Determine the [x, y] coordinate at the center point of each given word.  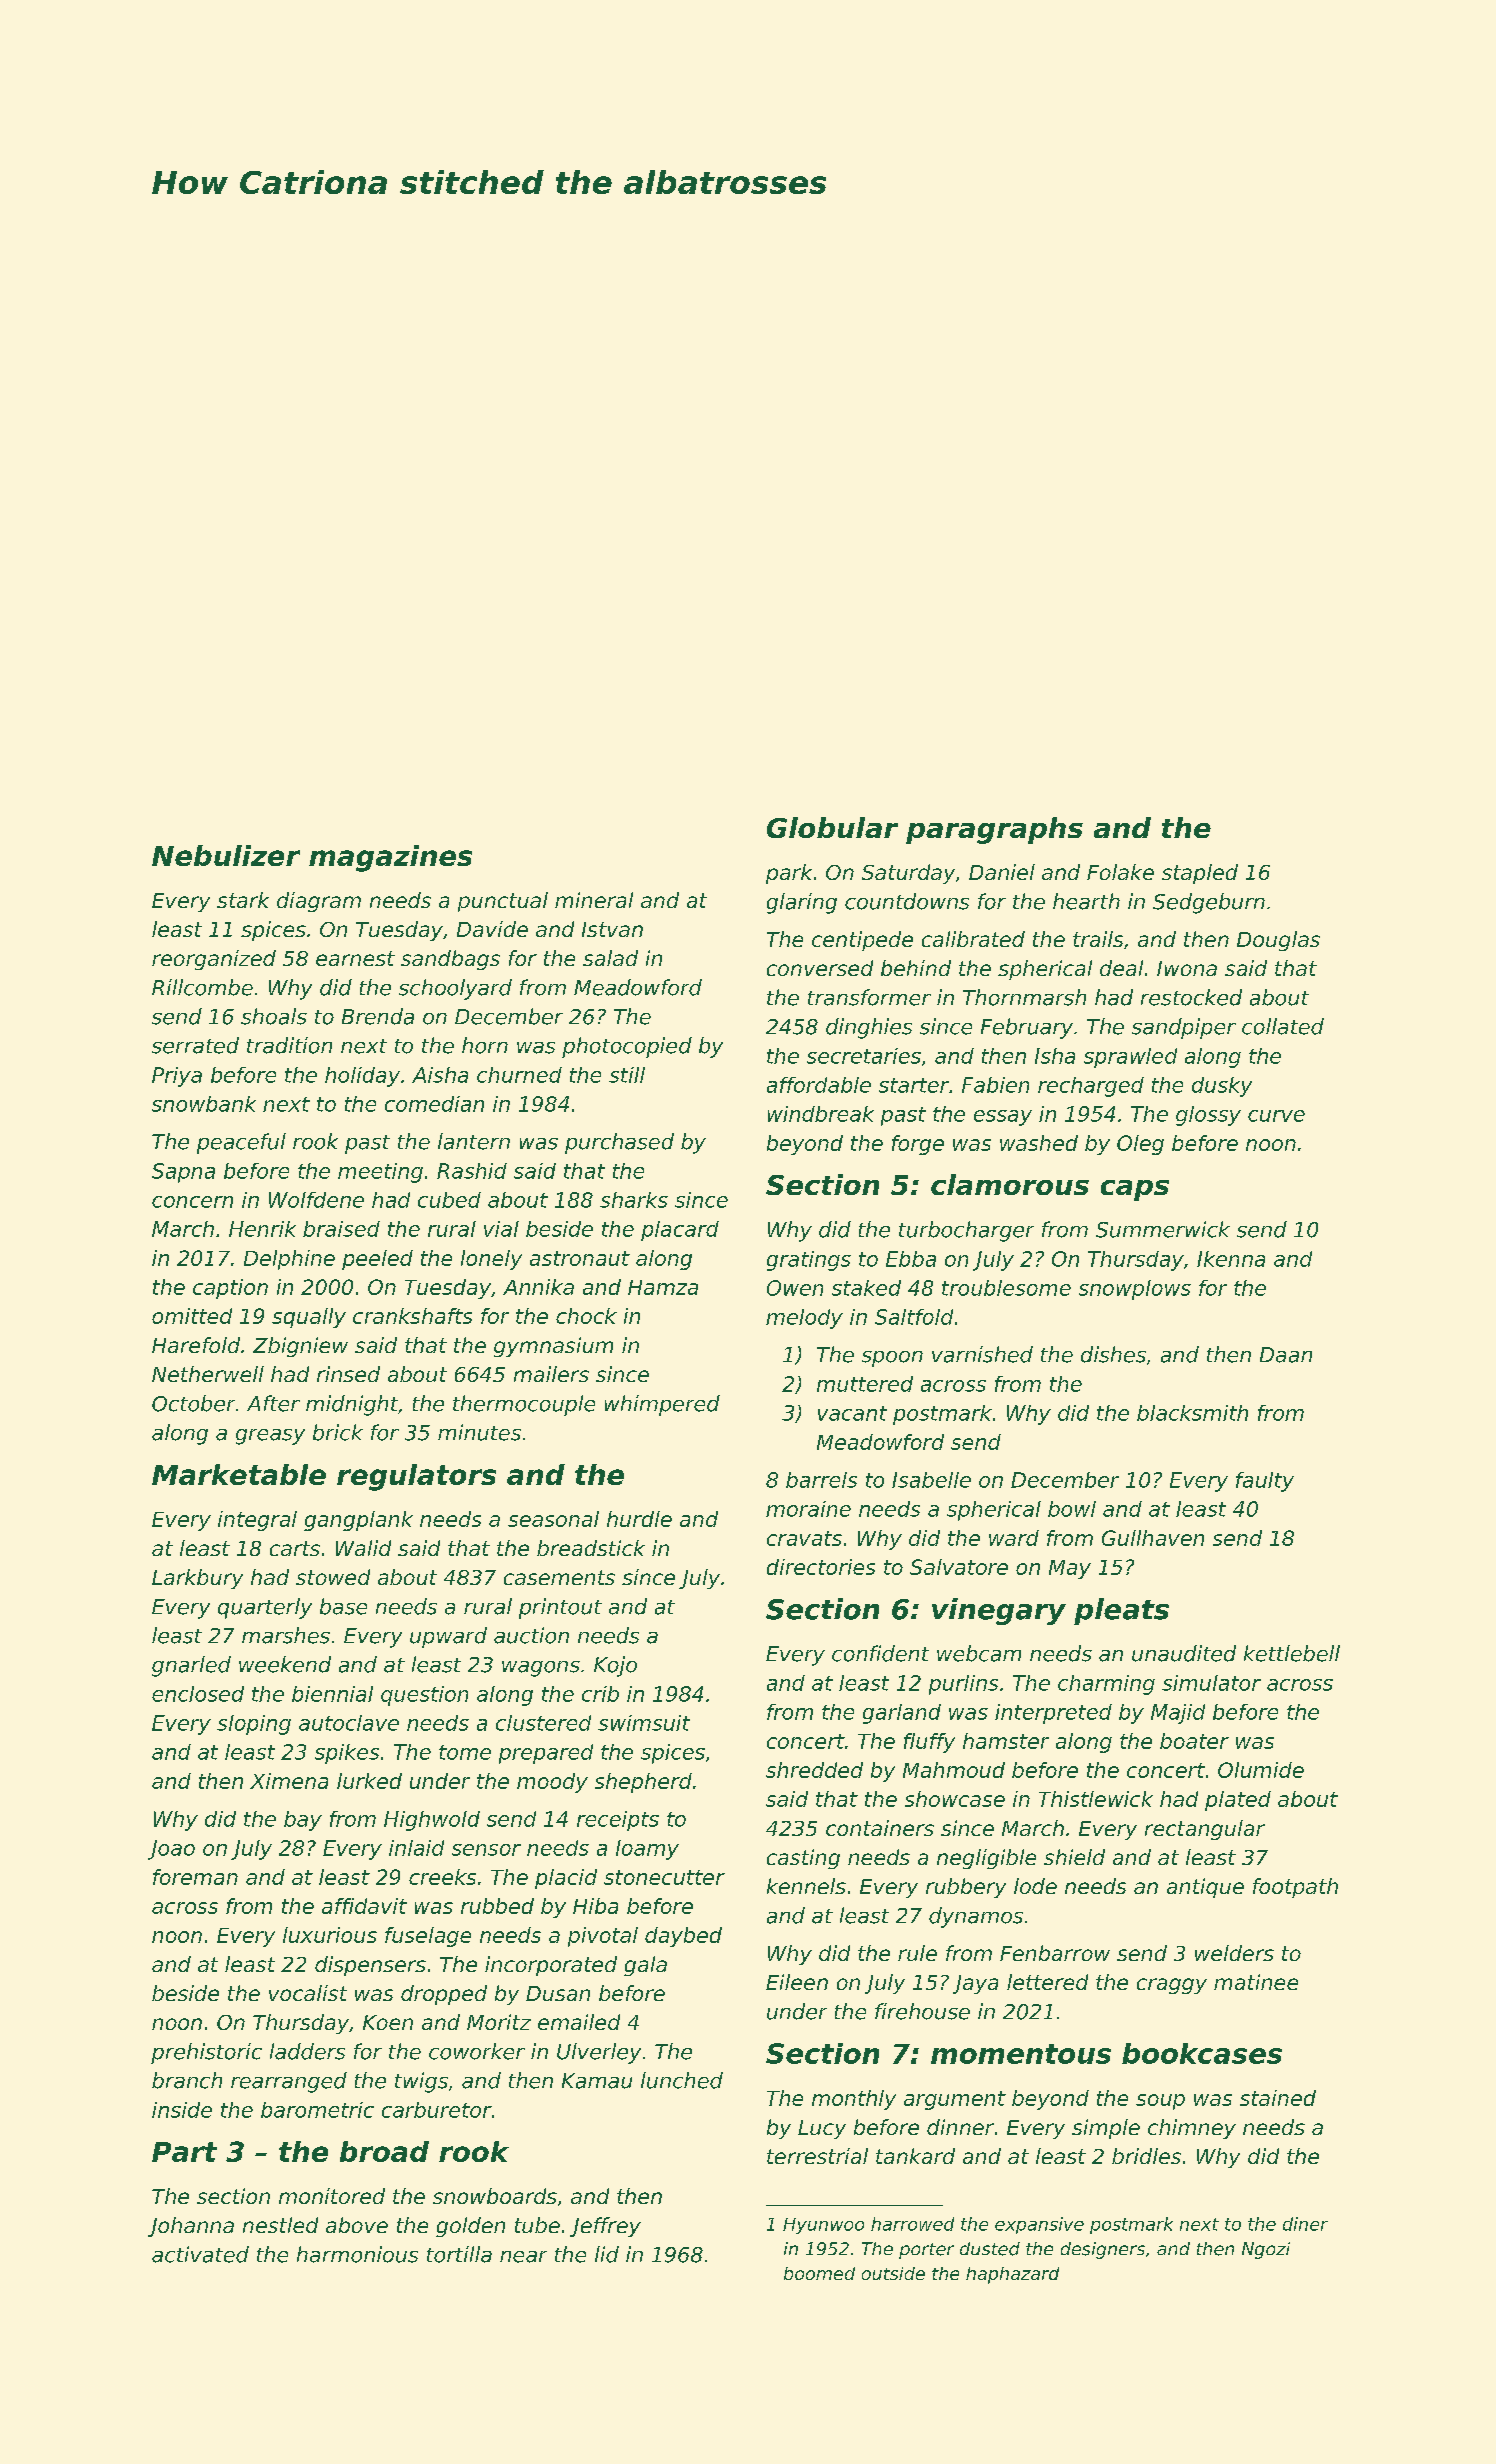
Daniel [1002, 872]
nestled [280, 2225]
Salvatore [959, 1567]
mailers [551, 1374]
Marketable [239, 1474]
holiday [362, 1077]
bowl [1072, 1509]
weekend [285, 1664]
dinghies [869, 1028]
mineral [594, 900]
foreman [195, 1877]
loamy [647, 1850]
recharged [1091, 1087]
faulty [1265, 1482]
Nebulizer [226, 855]
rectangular [1205, 1830]
